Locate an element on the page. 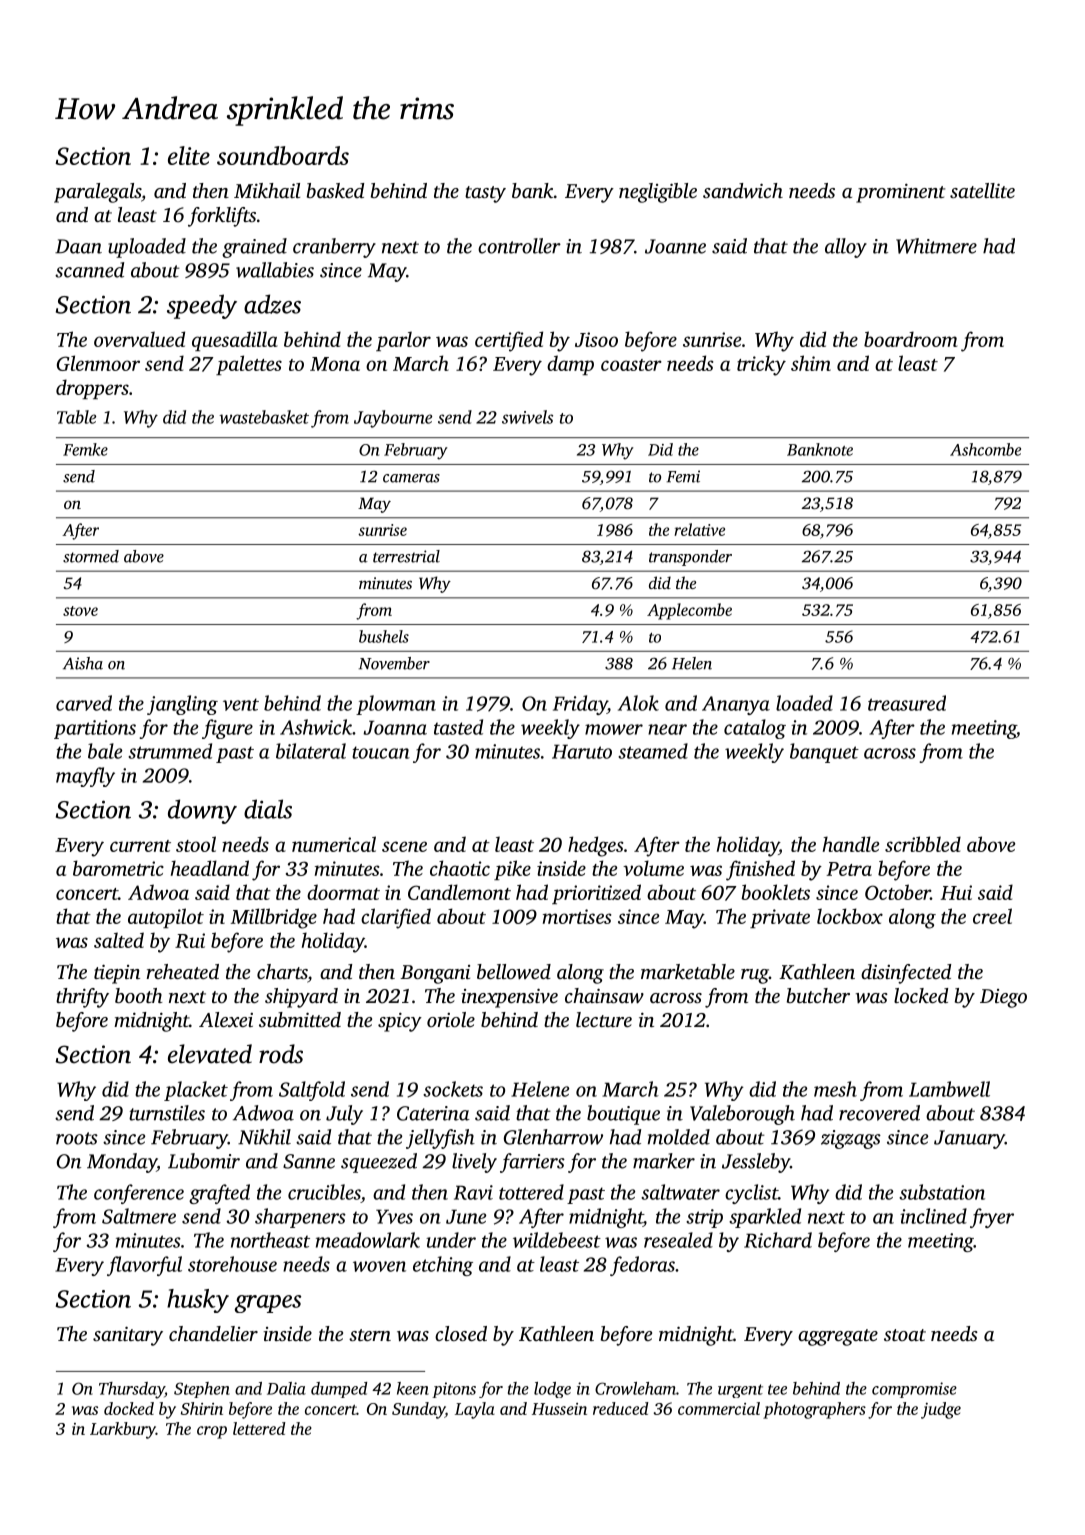 The image size is (1085, 1535). Valeborough is located at coordinates (742, 1115).
